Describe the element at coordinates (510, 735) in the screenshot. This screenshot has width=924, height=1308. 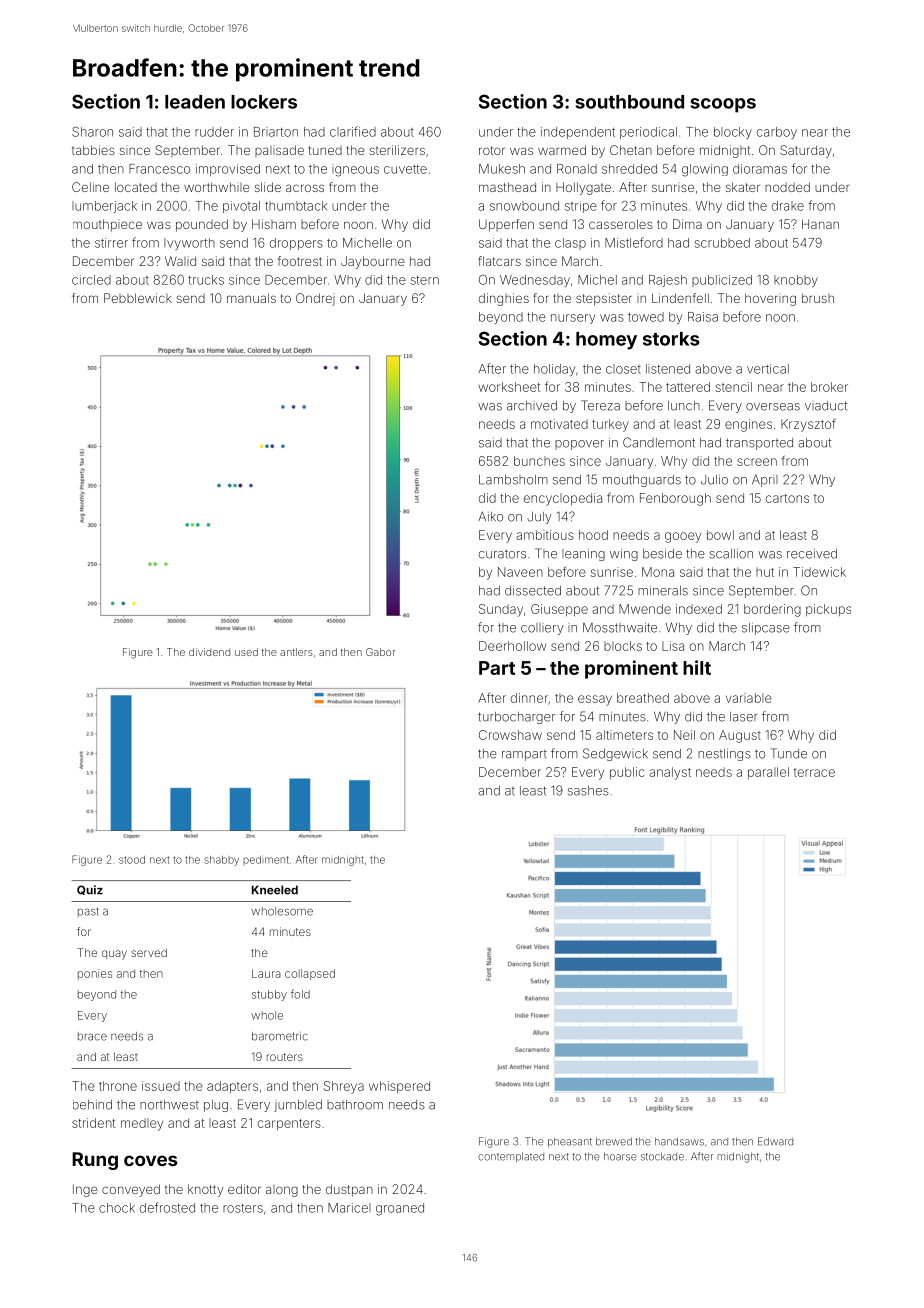
I see `Crowshaw` at that location.
